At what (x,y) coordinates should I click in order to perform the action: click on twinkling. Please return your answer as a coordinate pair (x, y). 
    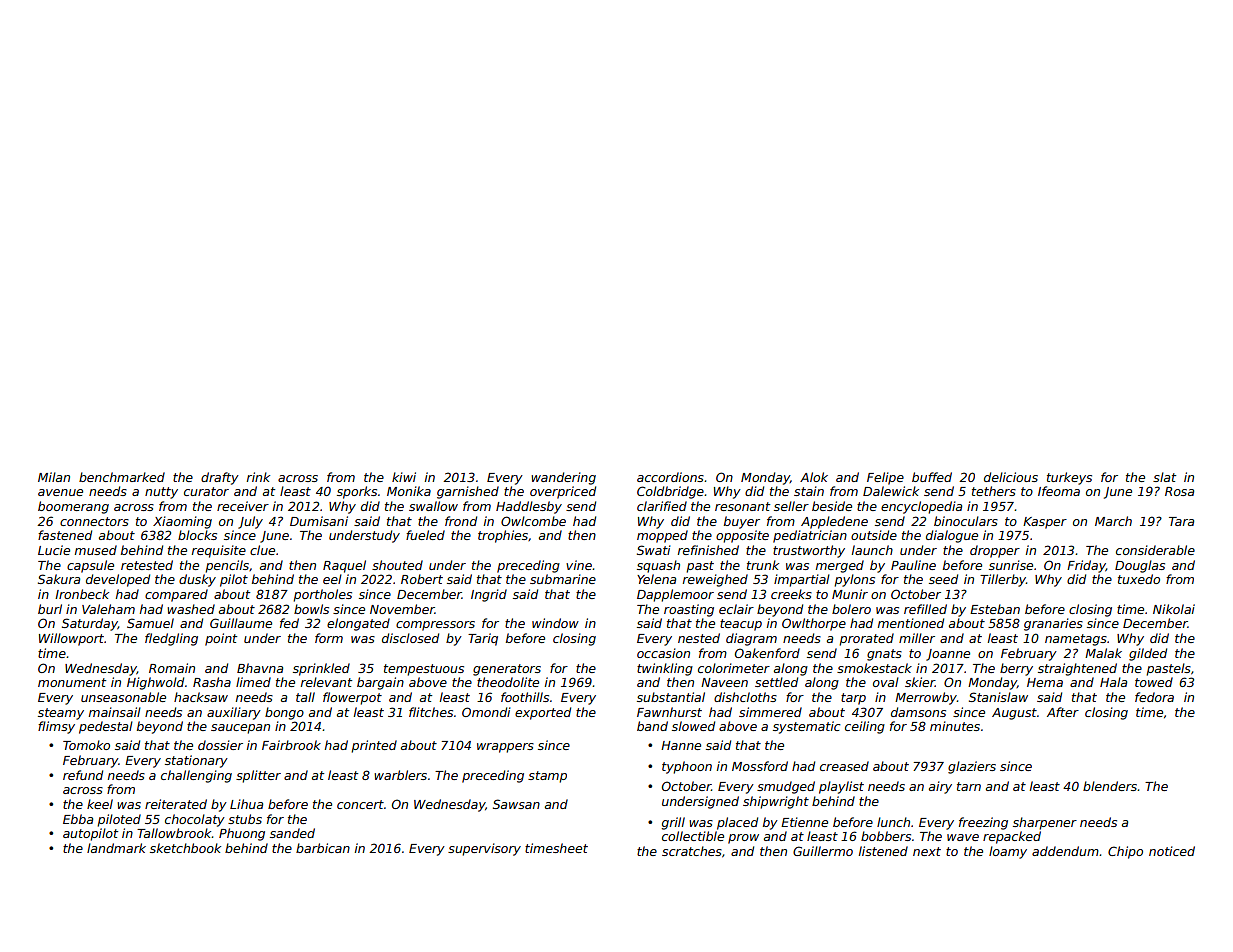
    Looking at the image, I should click on (665, 669).
